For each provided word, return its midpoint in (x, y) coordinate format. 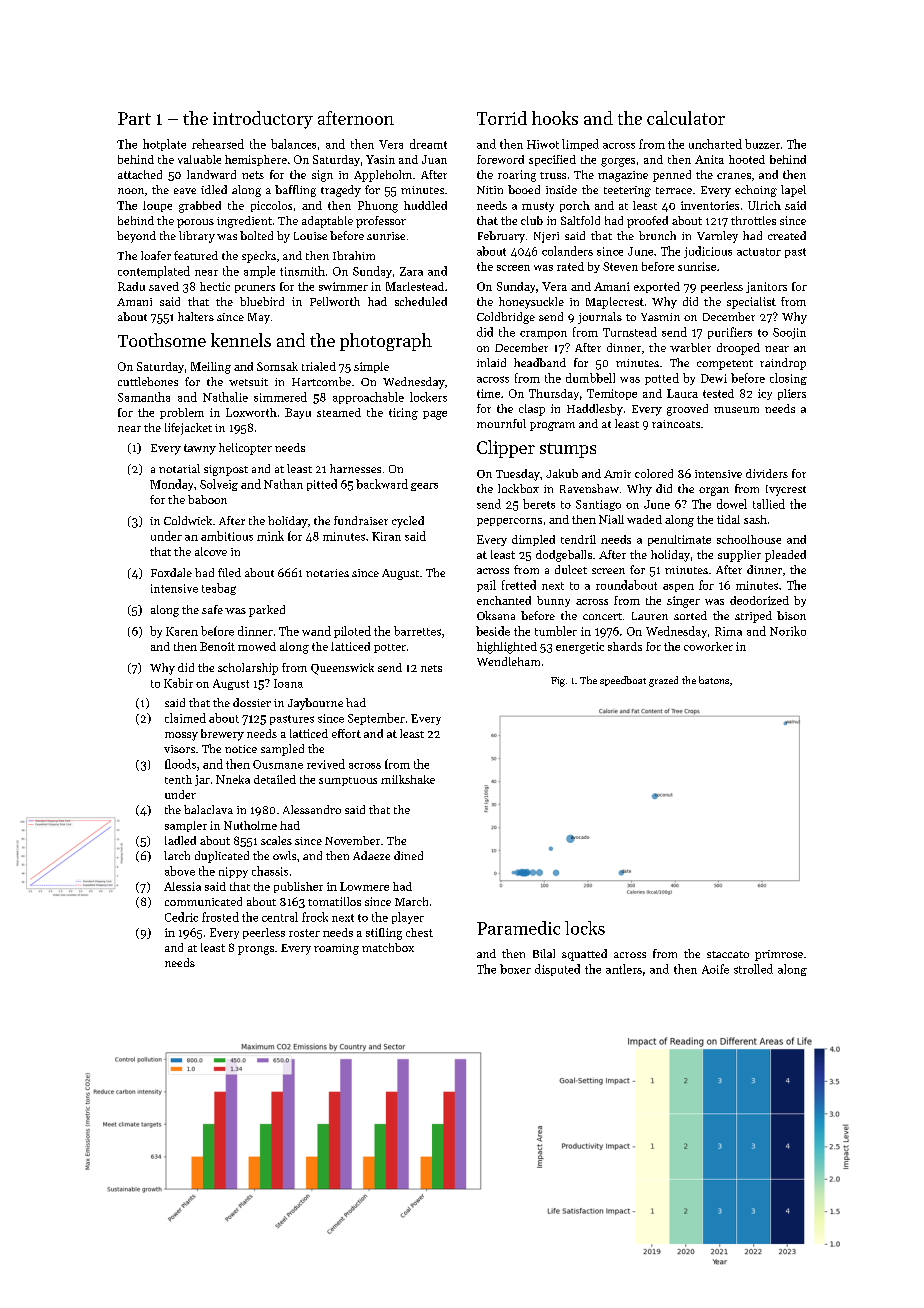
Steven (620, 266)
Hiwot (543, 144)
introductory (263, 120)
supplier (739, 556)
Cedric (181, 917)
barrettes (417, 631)
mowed (257, 646)
